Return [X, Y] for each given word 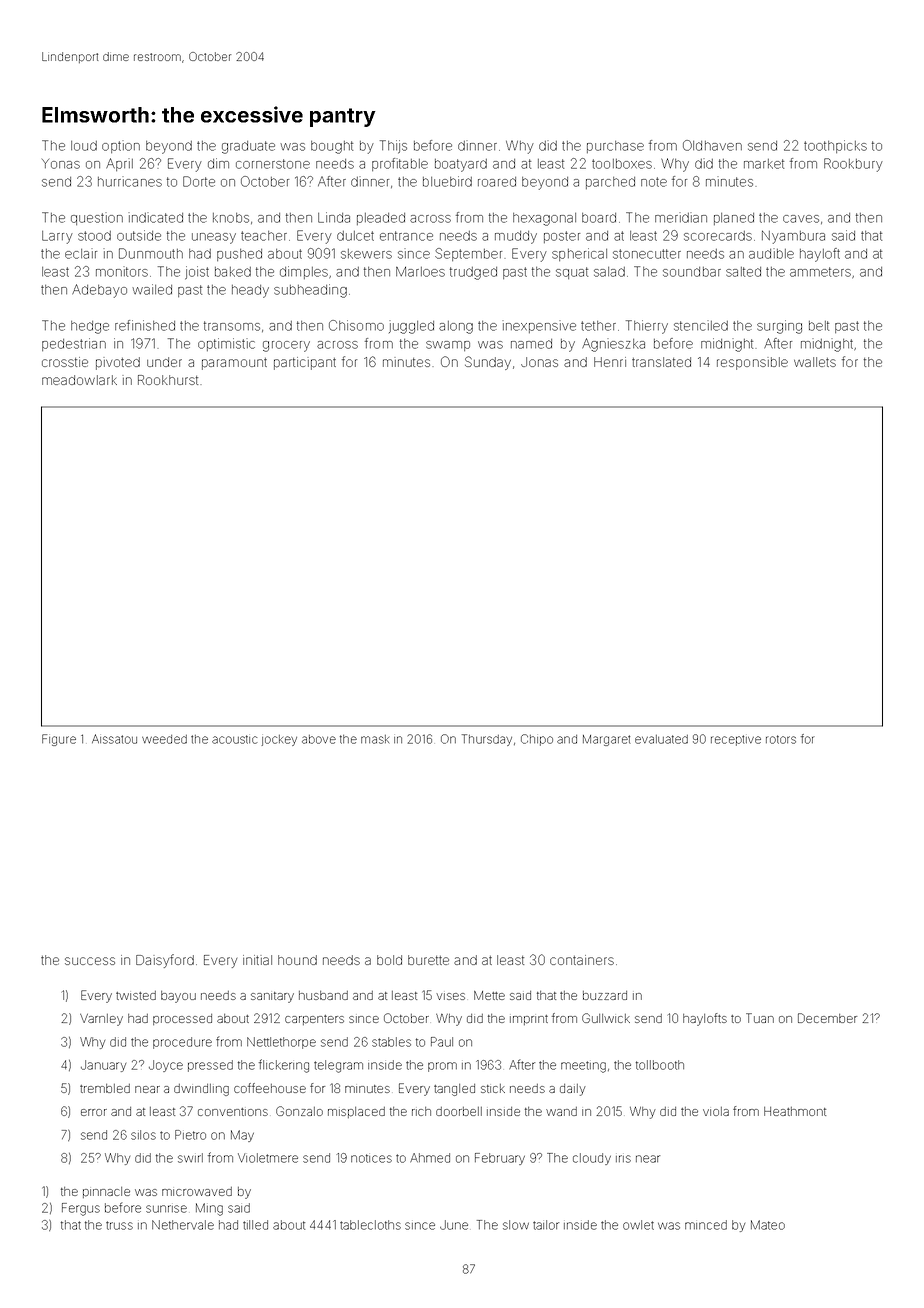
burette [428, 960]
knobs [231, 218]
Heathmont [795, 1111]
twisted [136, 995]
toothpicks [835, 146]
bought [332, 147]
